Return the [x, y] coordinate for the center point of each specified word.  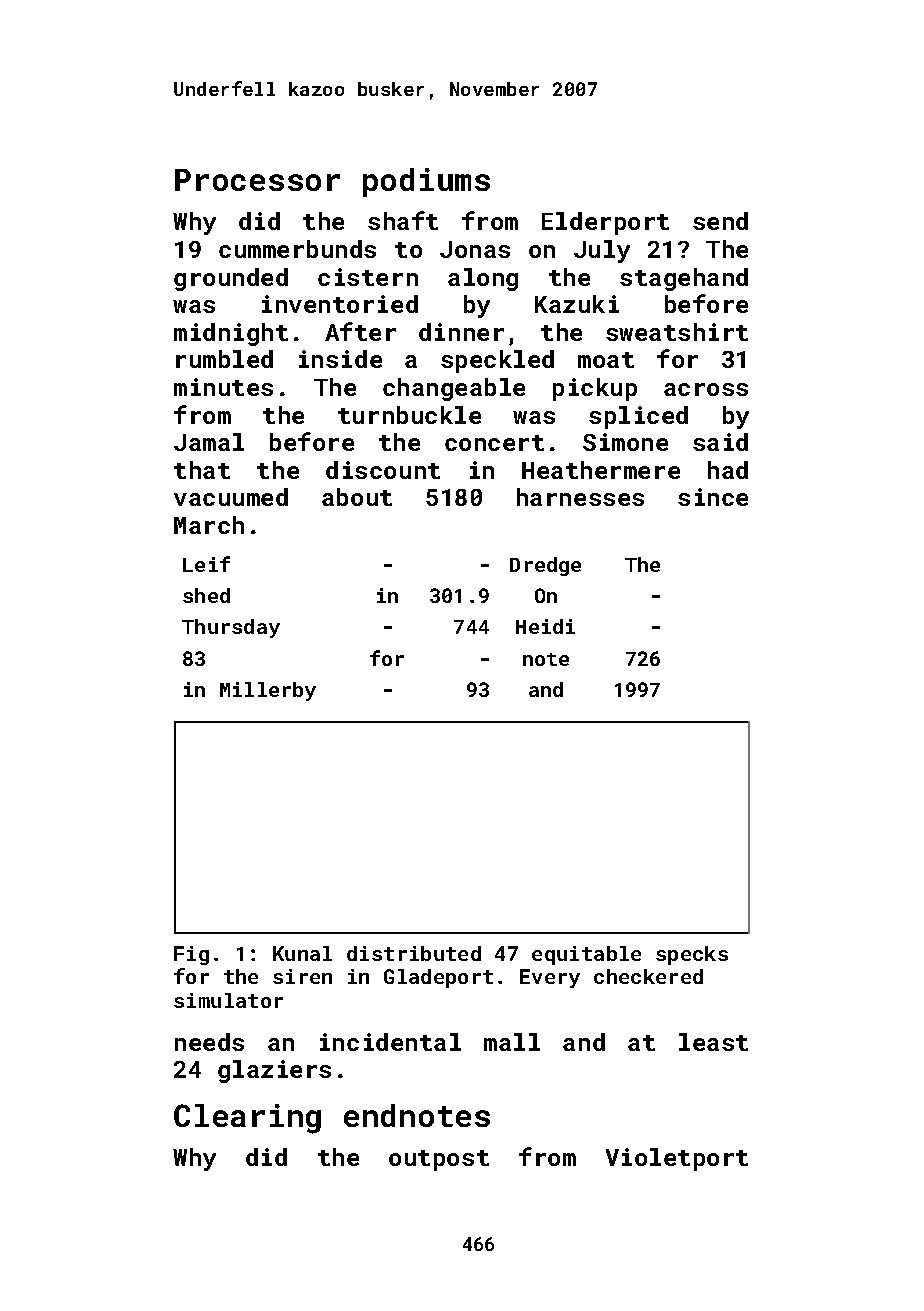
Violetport [677, 1159]
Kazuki [577, 304]
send [720, 221]
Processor [257, 180]
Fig [191, 955]
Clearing [247, 1119]
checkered [648, 976]
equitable [586, 955]
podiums [426, 182]
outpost [439, 1160]
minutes [223, 387]
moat [606, 360]
